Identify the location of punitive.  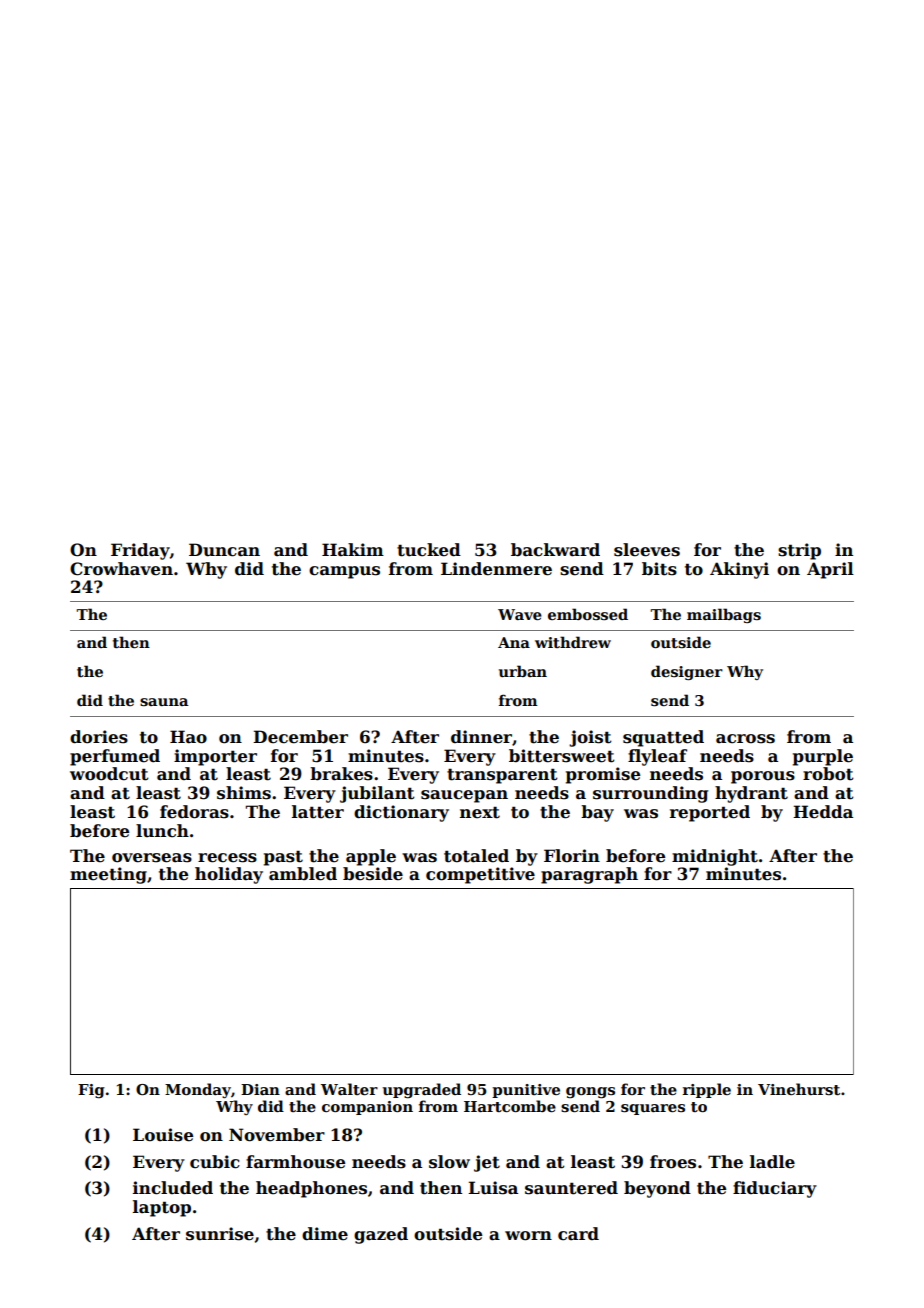
(526, 1091).
